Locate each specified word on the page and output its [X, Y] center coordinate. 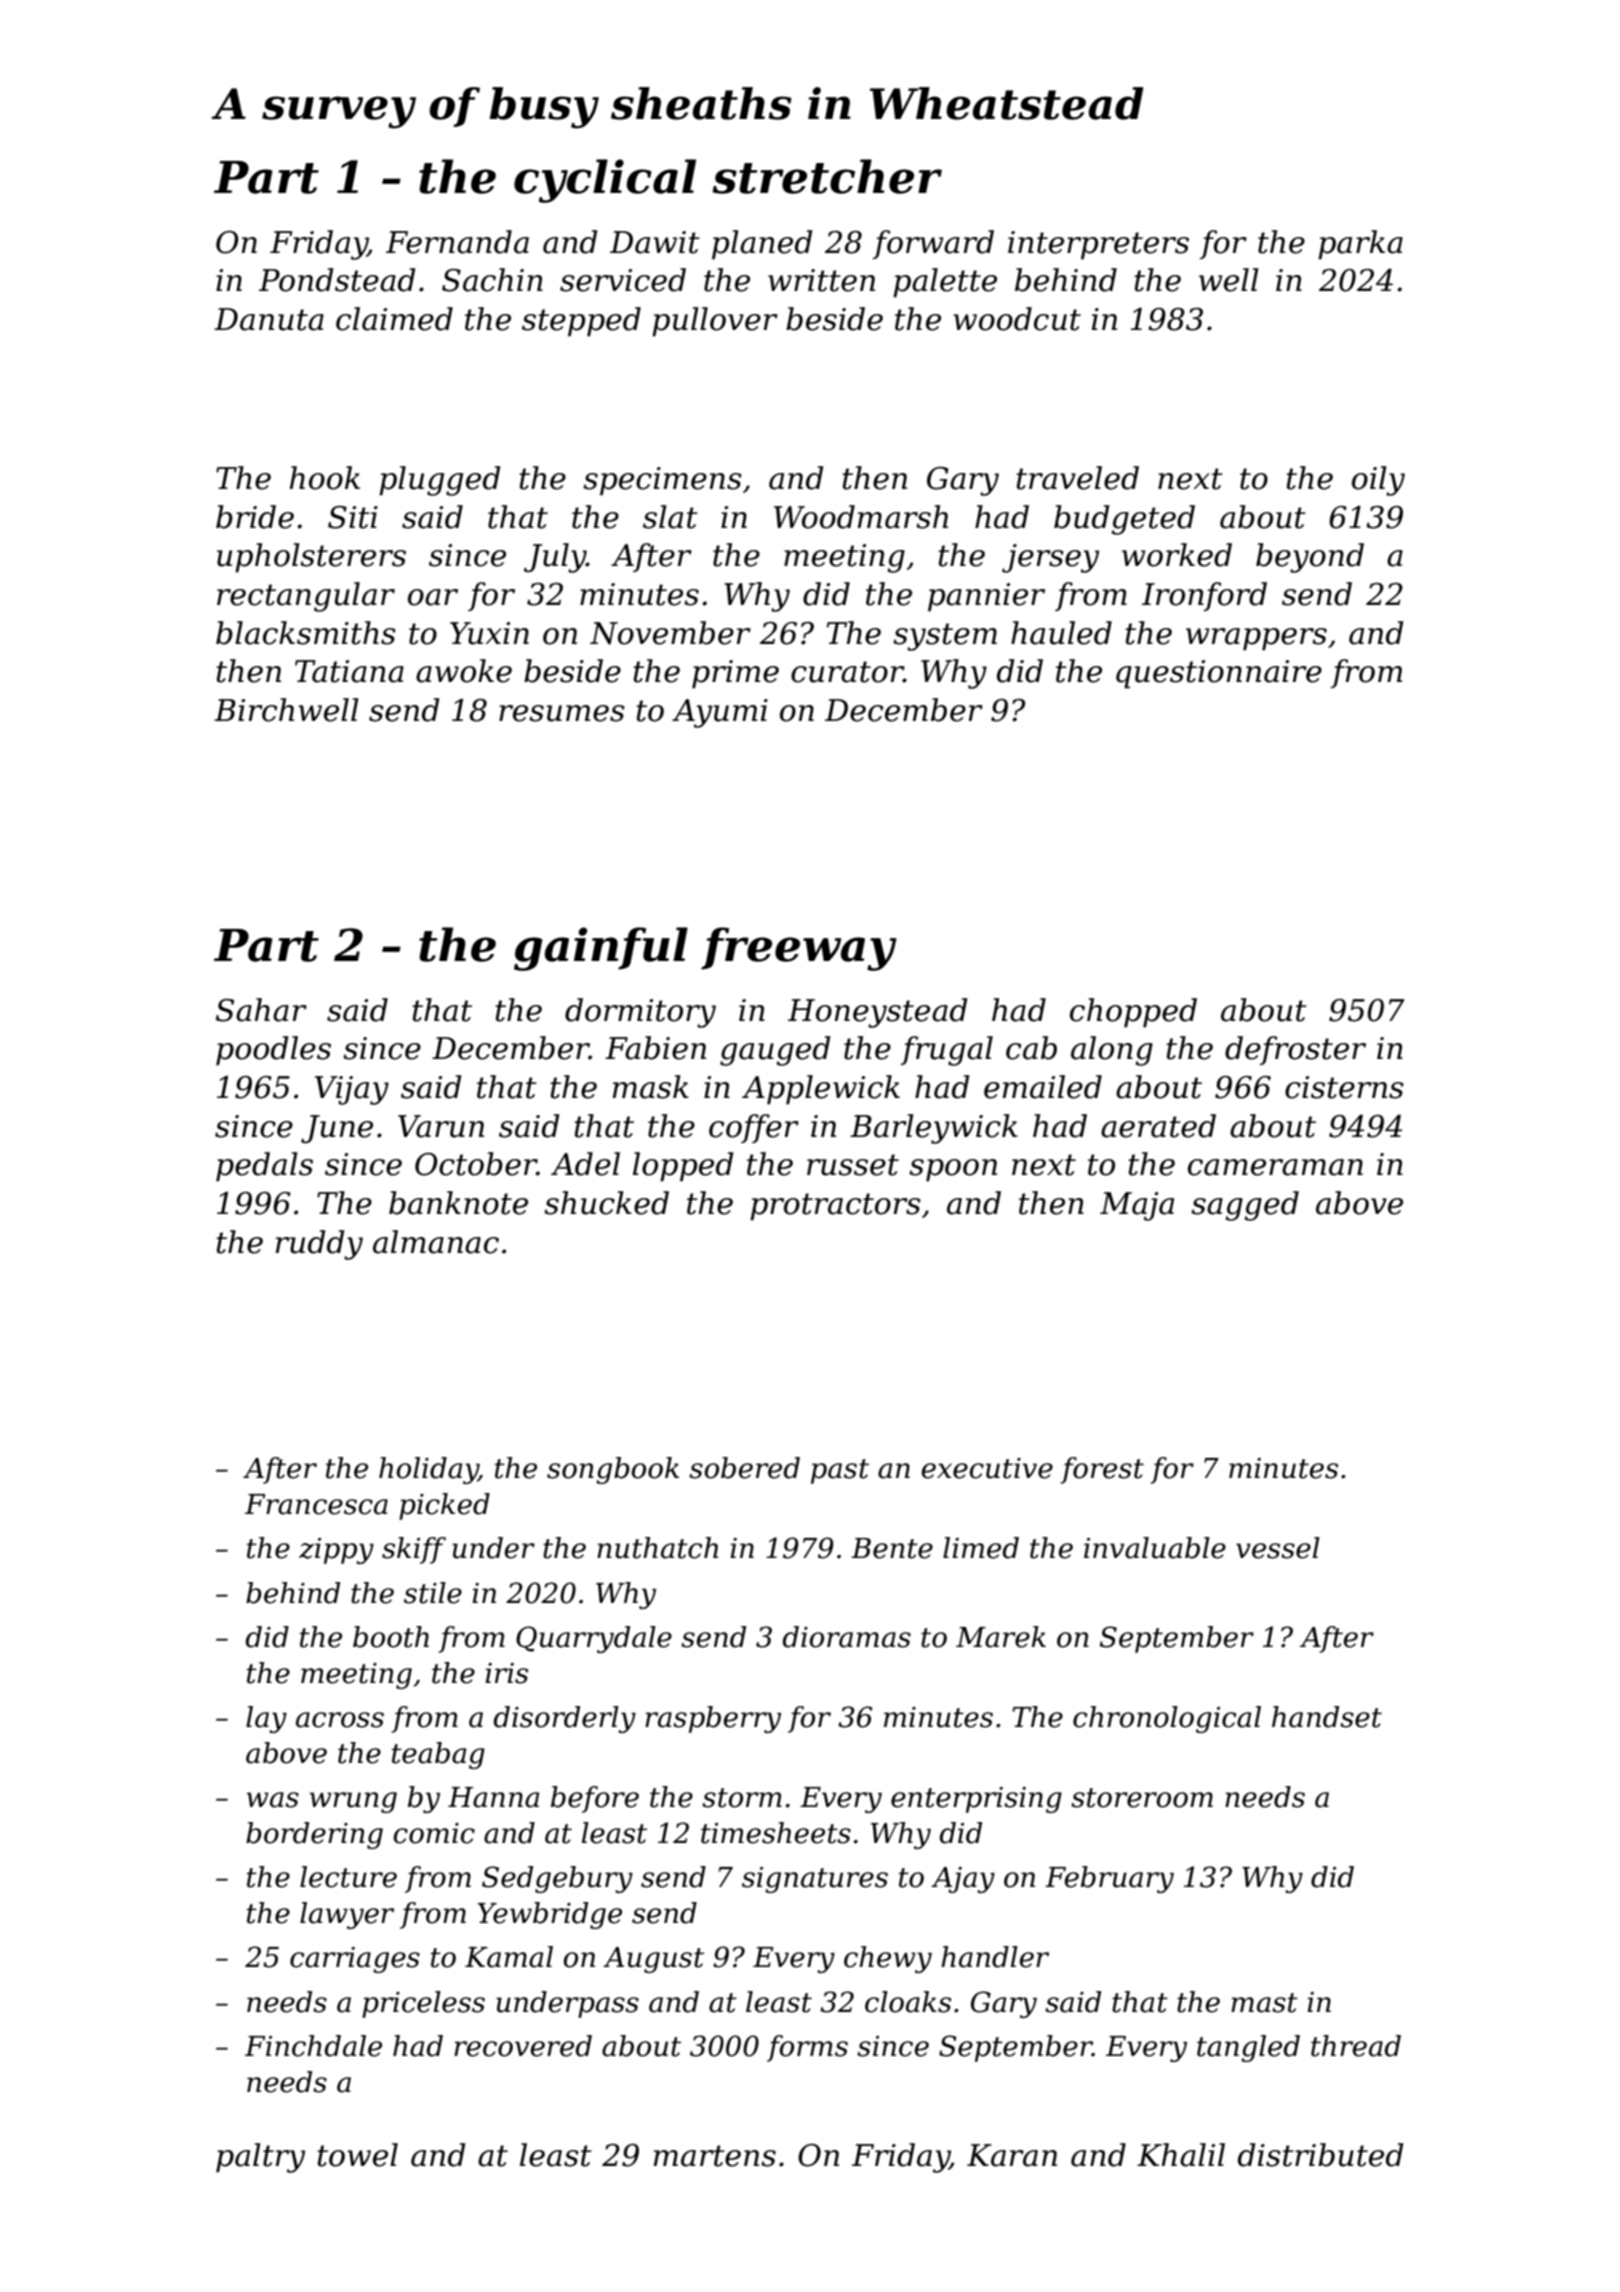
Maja [1137, 1206]
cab [1031, 1048]
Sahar [261, 1010]
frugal [947, 1051]
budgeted [1124, 520]
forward [933, 244]
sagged [1245, 1206]
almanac [436, 1242]
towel [357, 2155]
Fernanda [457, 242]
